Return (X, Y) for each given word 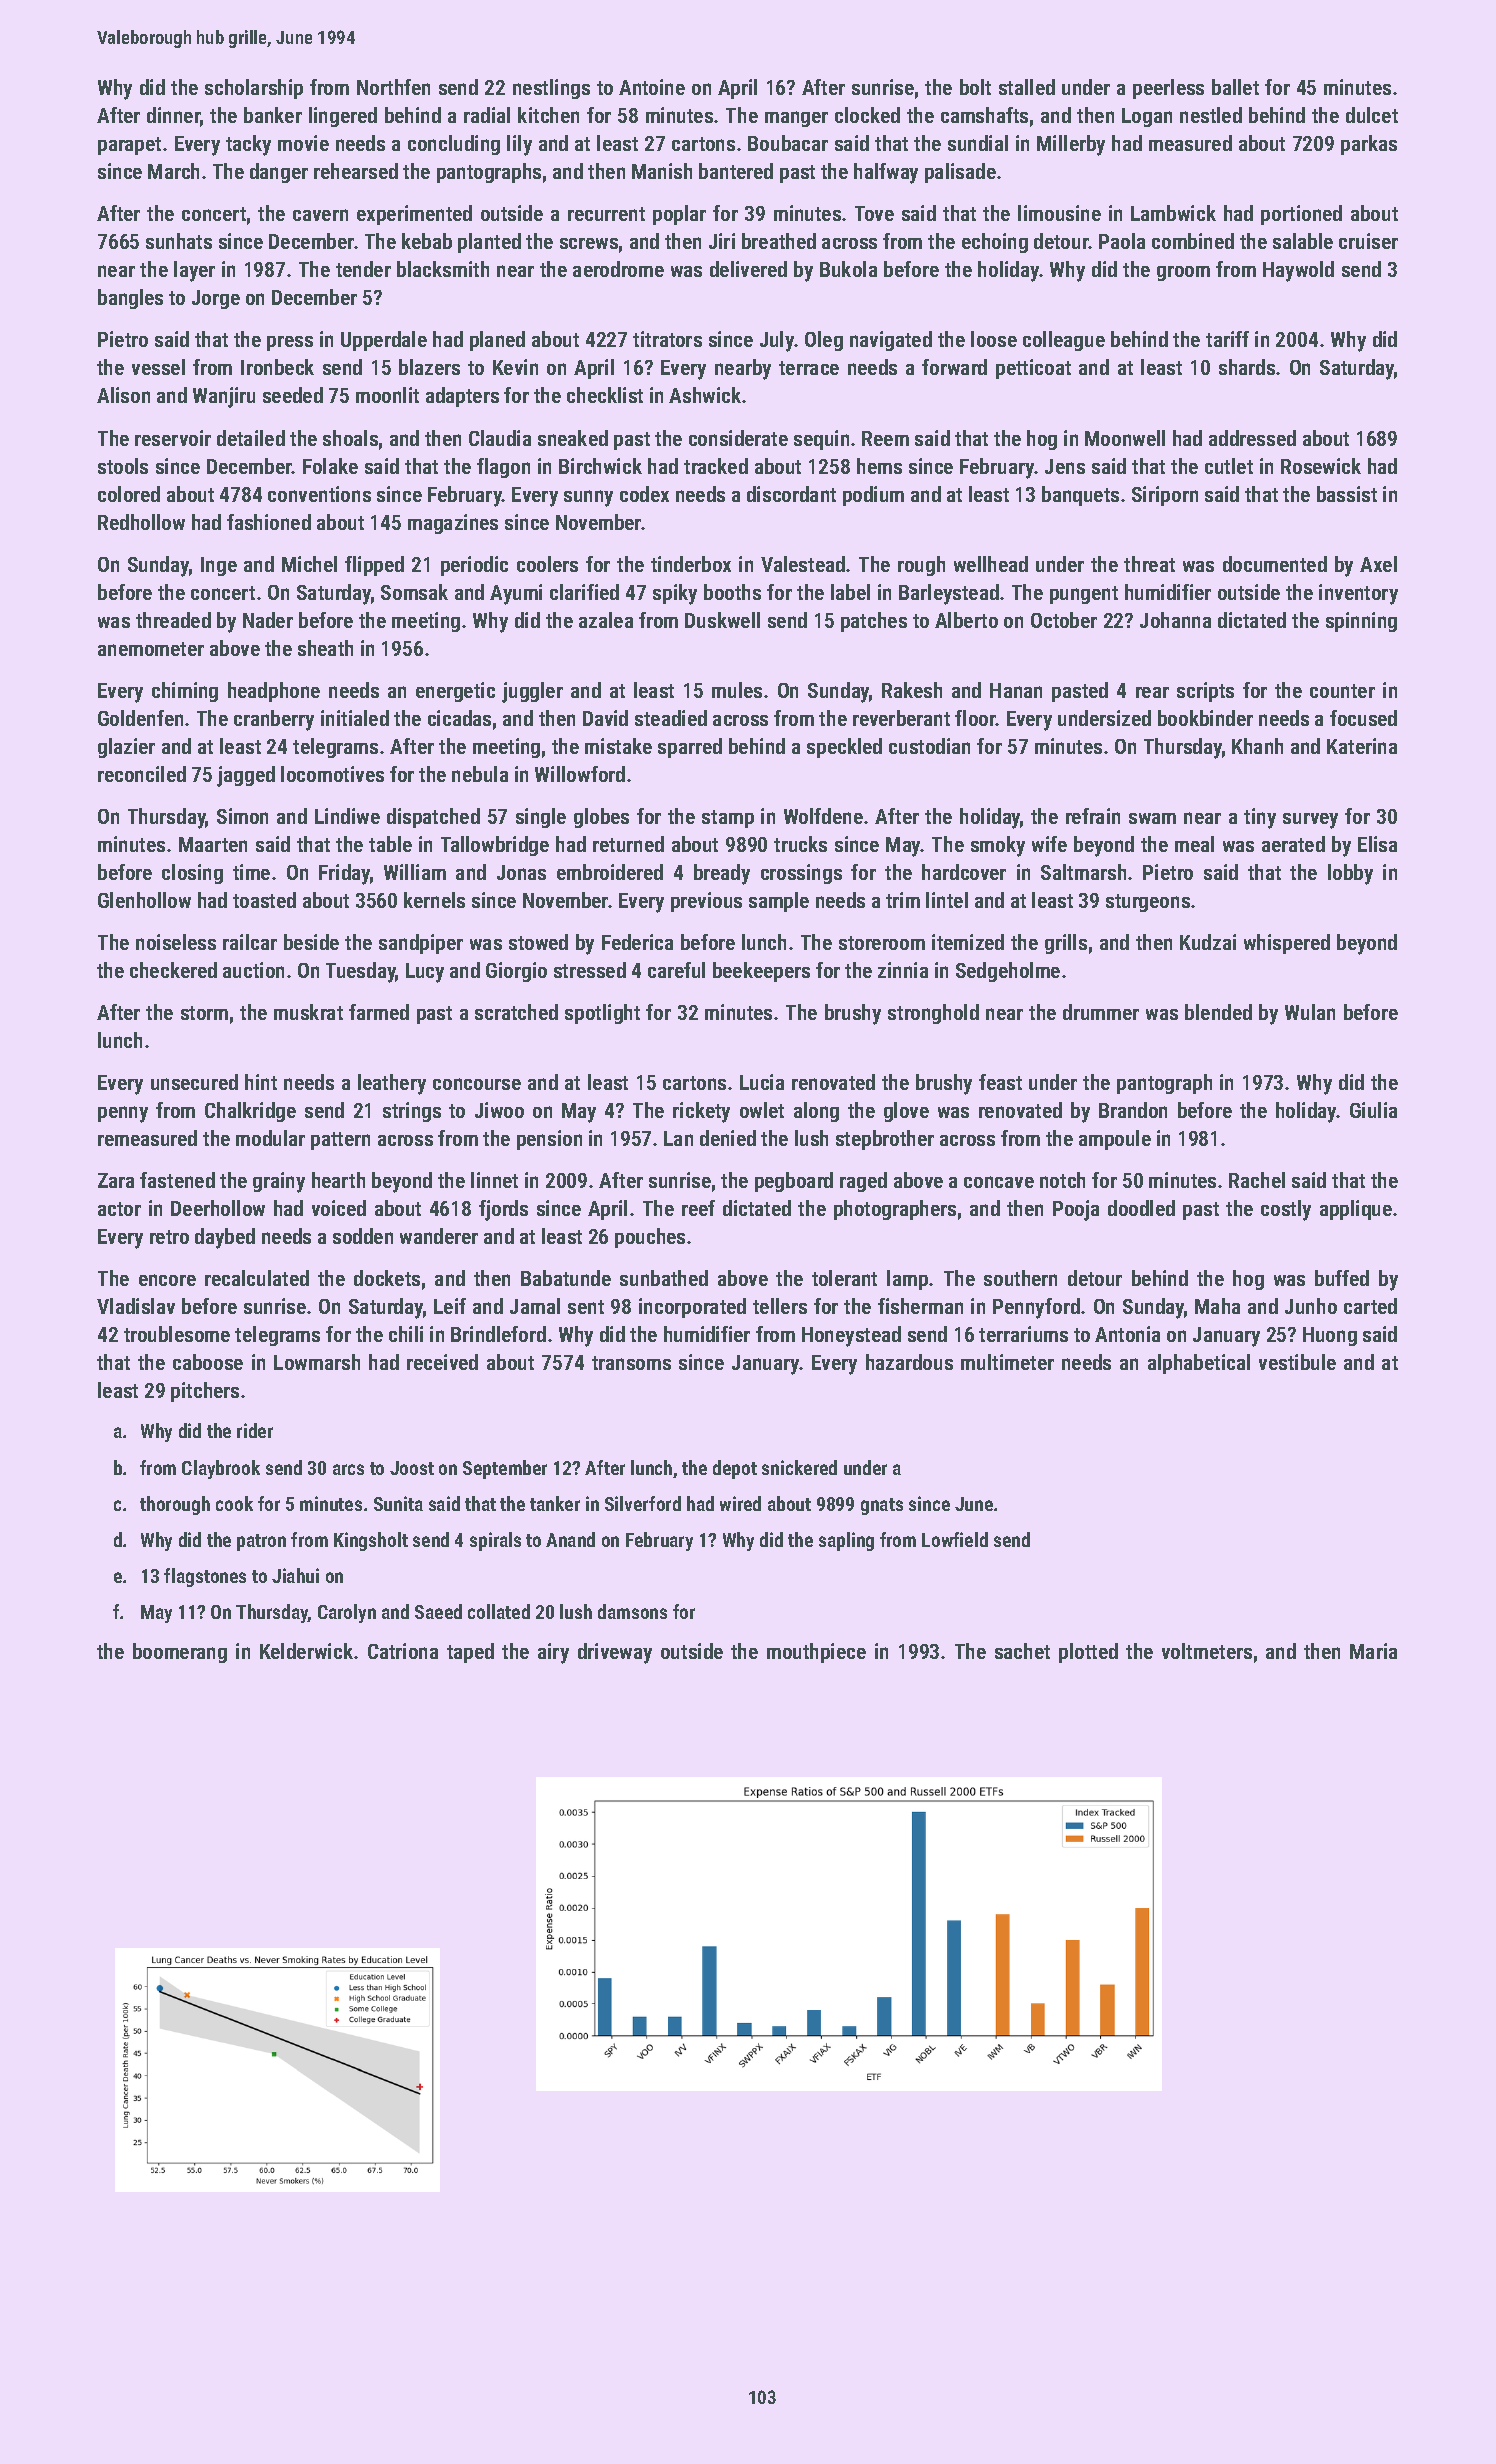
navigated (891, 341)
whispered (1287, 944)
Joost (412, 1468)
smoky (998, 846)
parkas (1369, 145)
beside (311, 942)
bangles (130, 299)
